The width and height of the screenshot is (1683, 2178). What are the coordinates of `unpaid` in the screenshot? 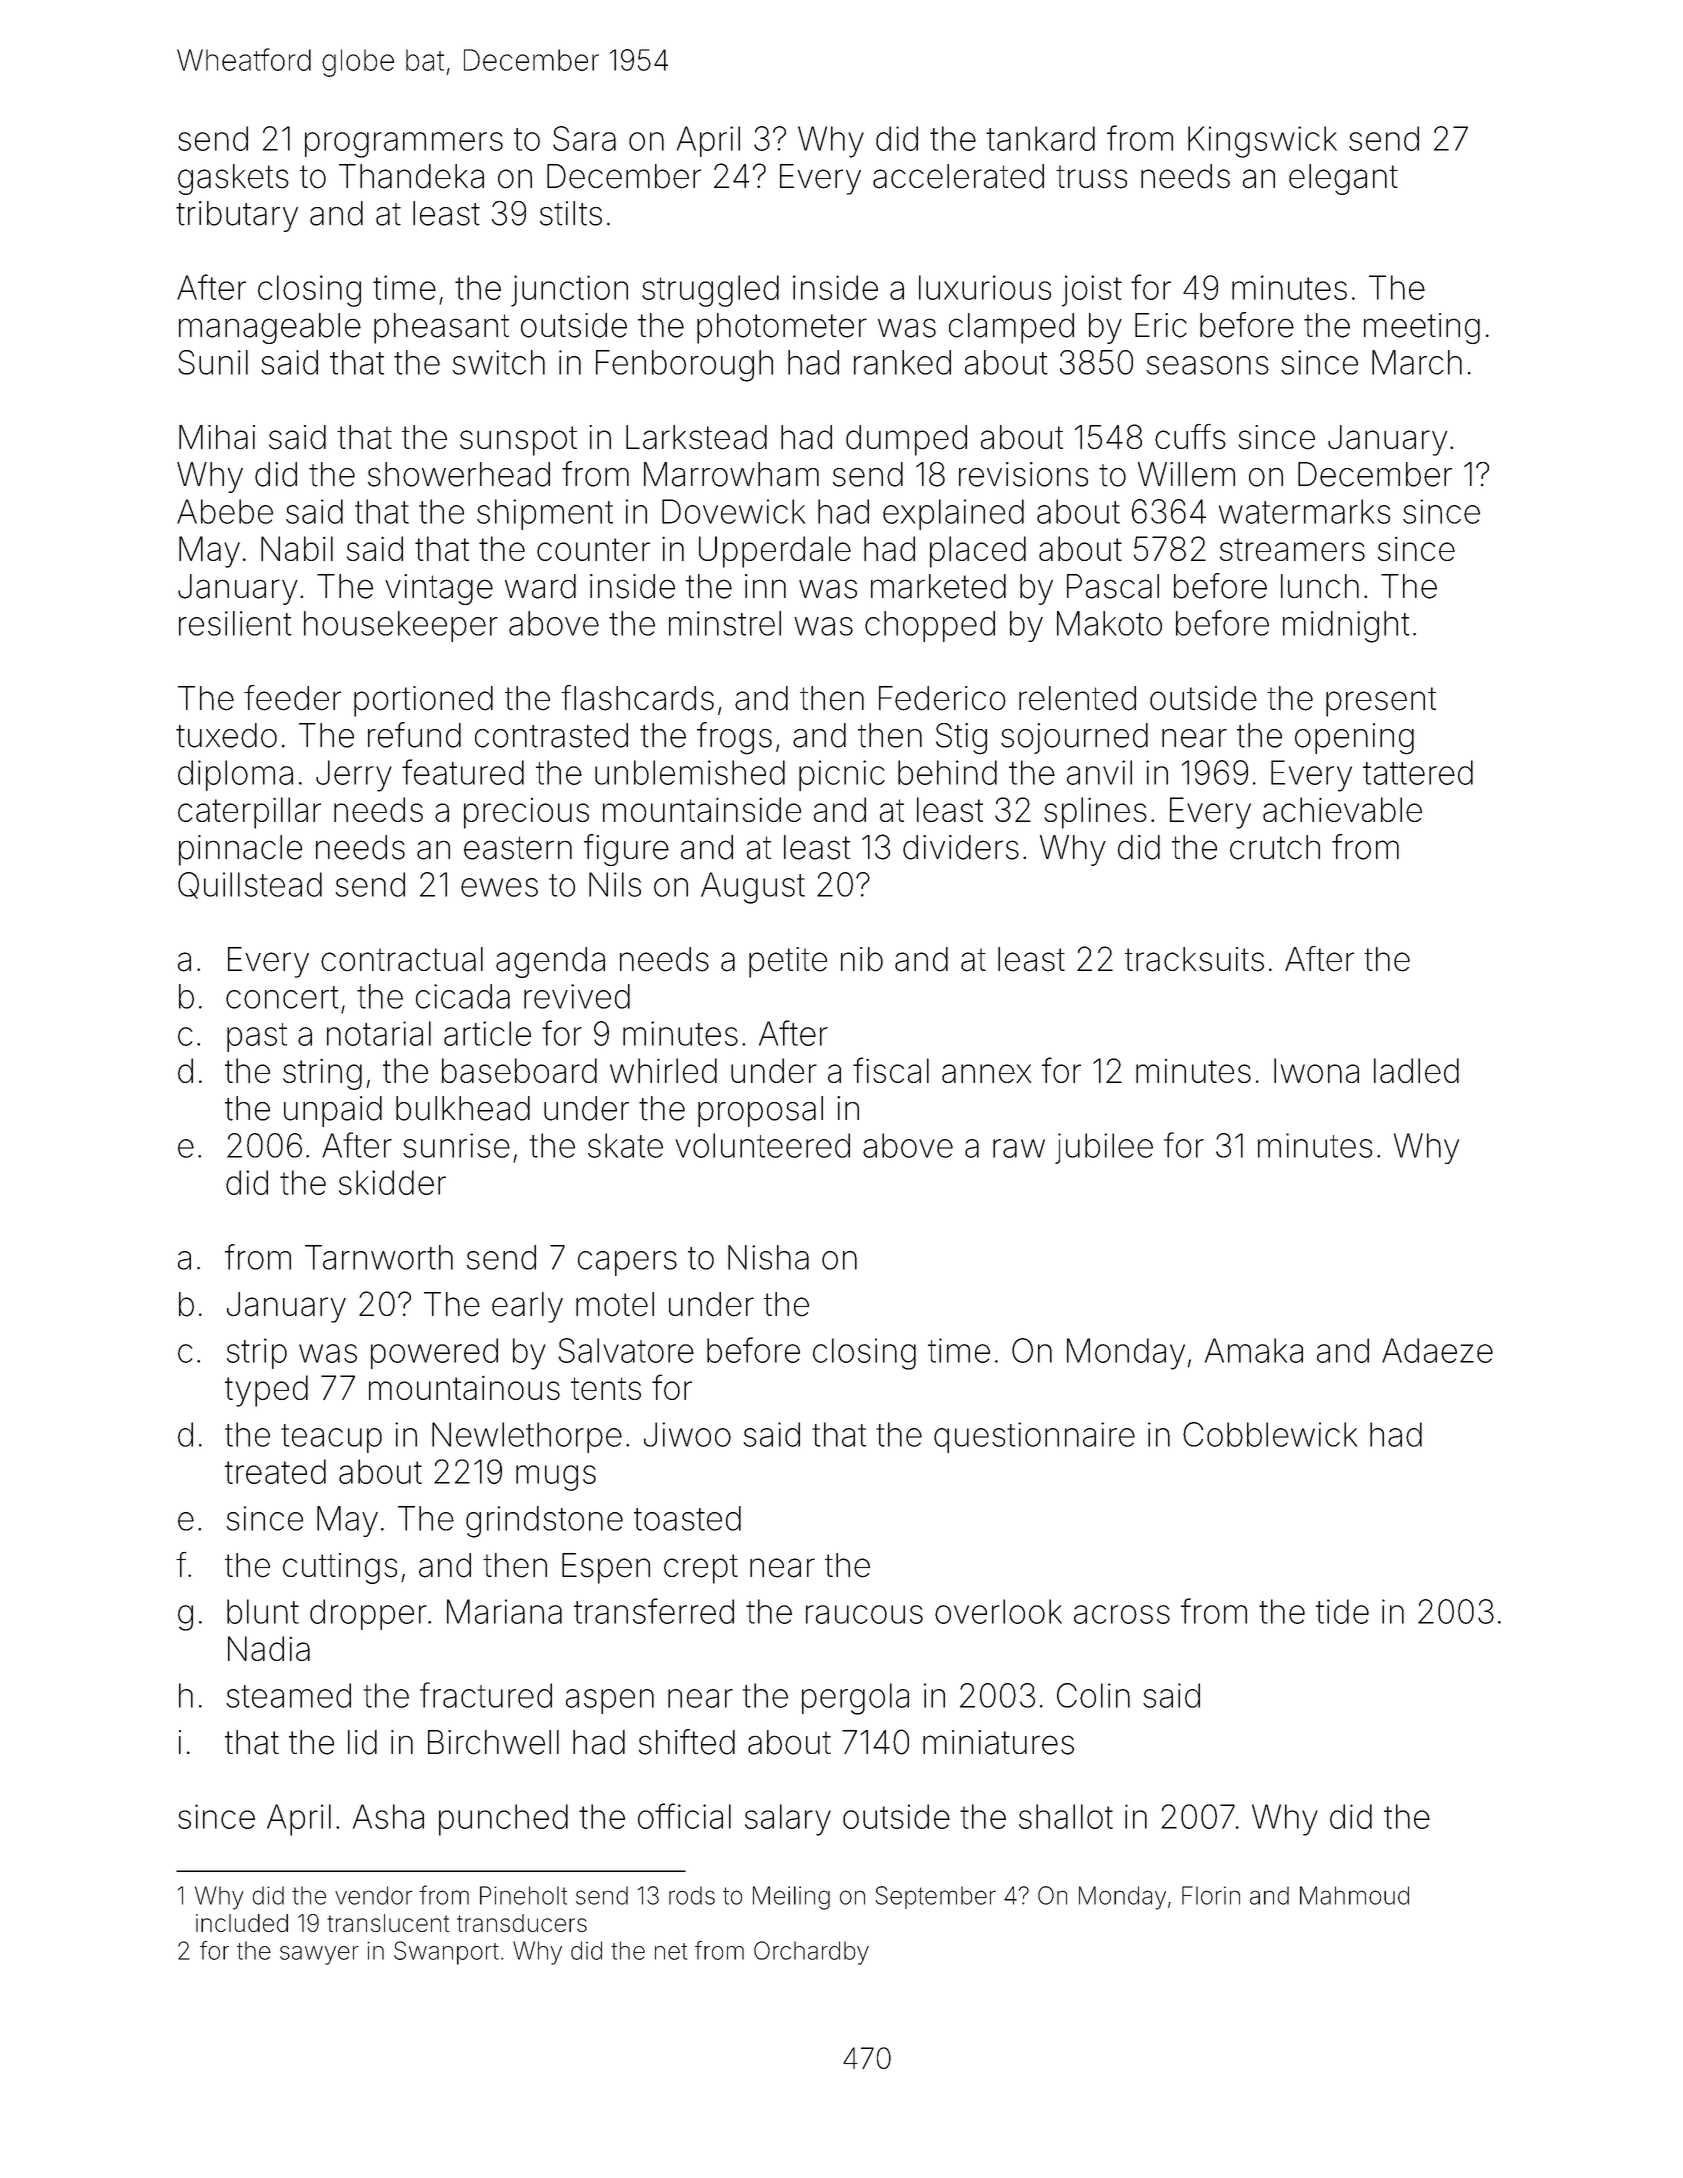 It's located at (333, 1111).
